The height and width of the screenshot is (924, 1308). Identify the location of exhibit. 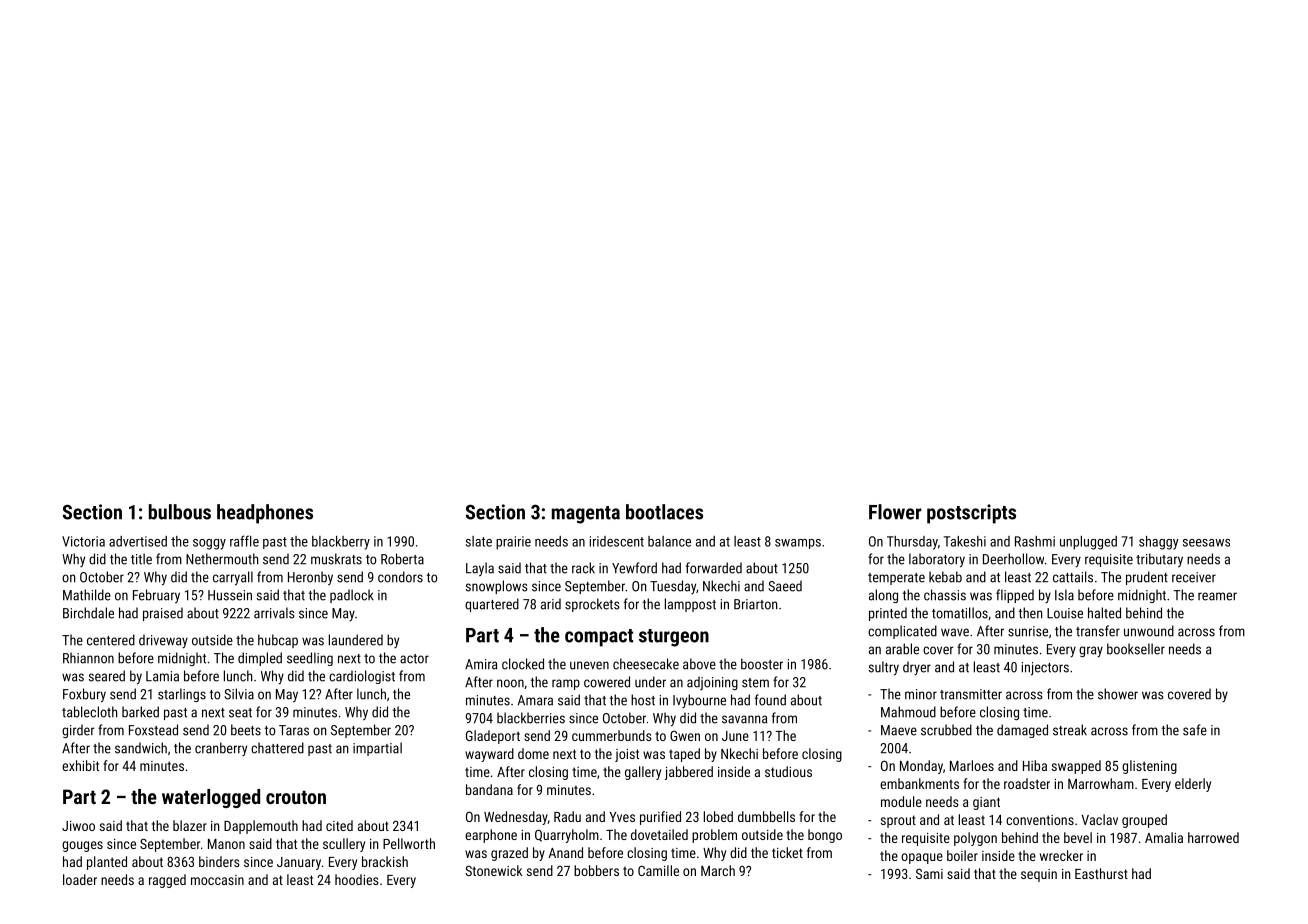
(80, 765).
